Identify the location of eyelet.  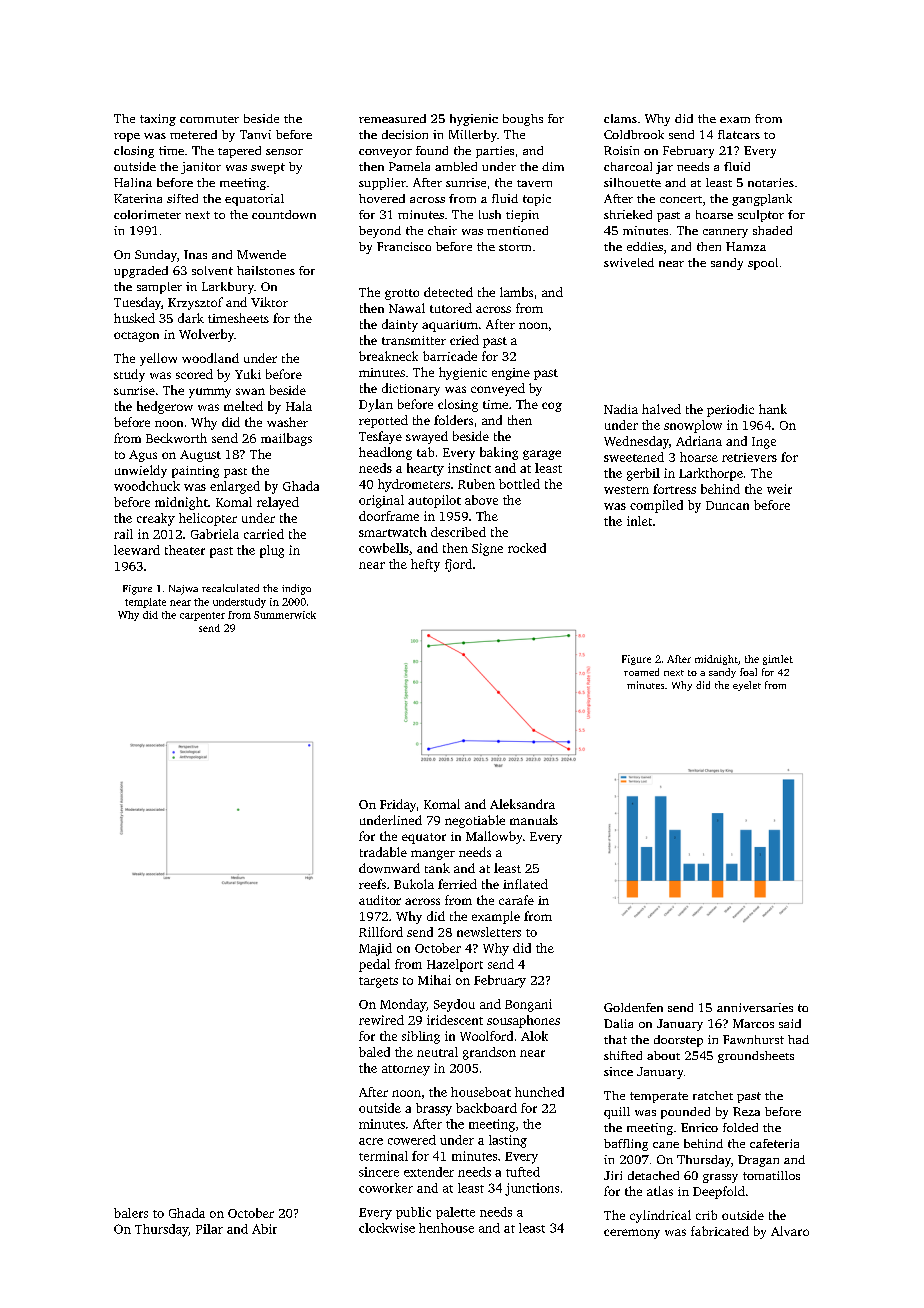
(747, 686).
